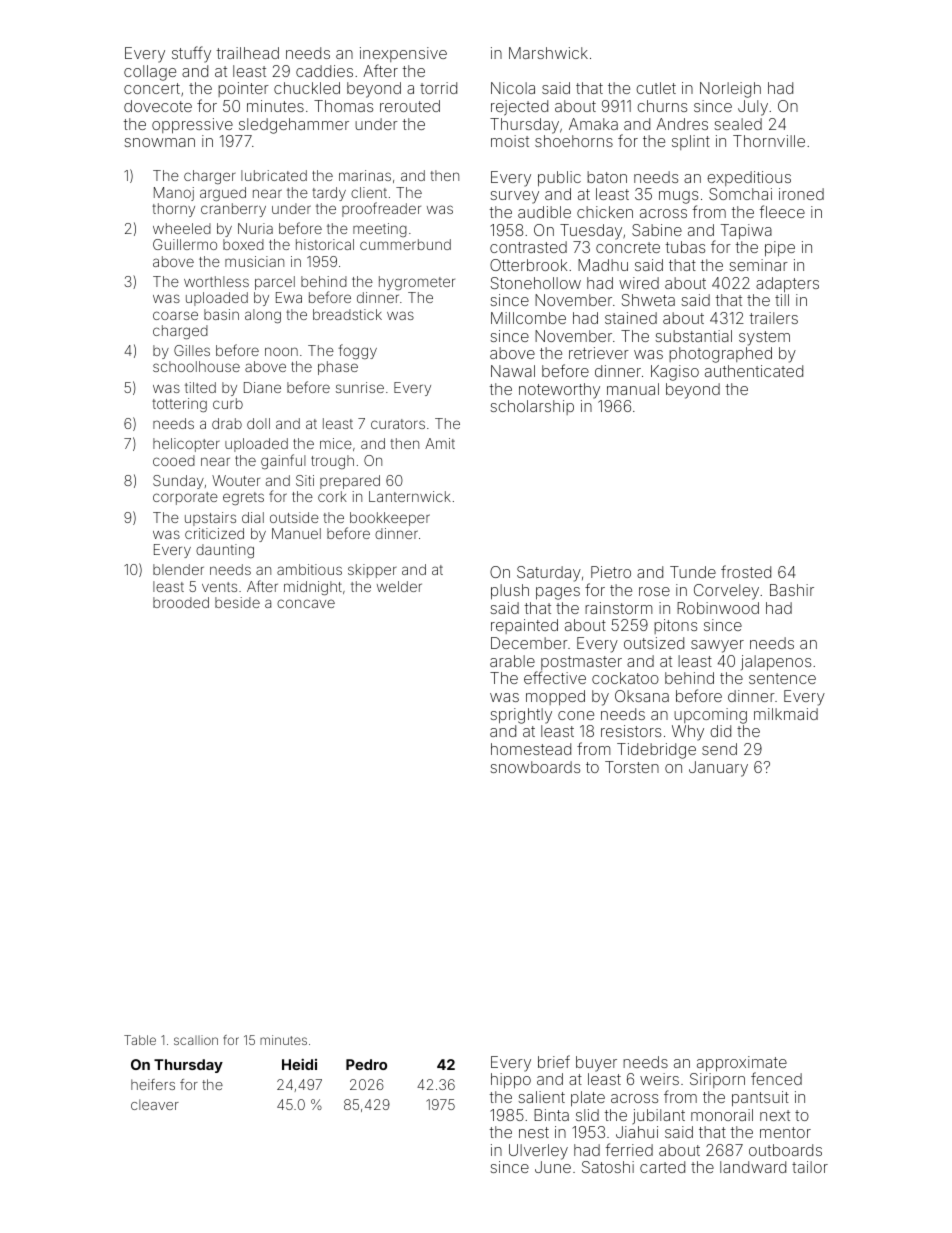 This image has height=1233, width=952. I want to click on snowboards, so click(535, 767).
